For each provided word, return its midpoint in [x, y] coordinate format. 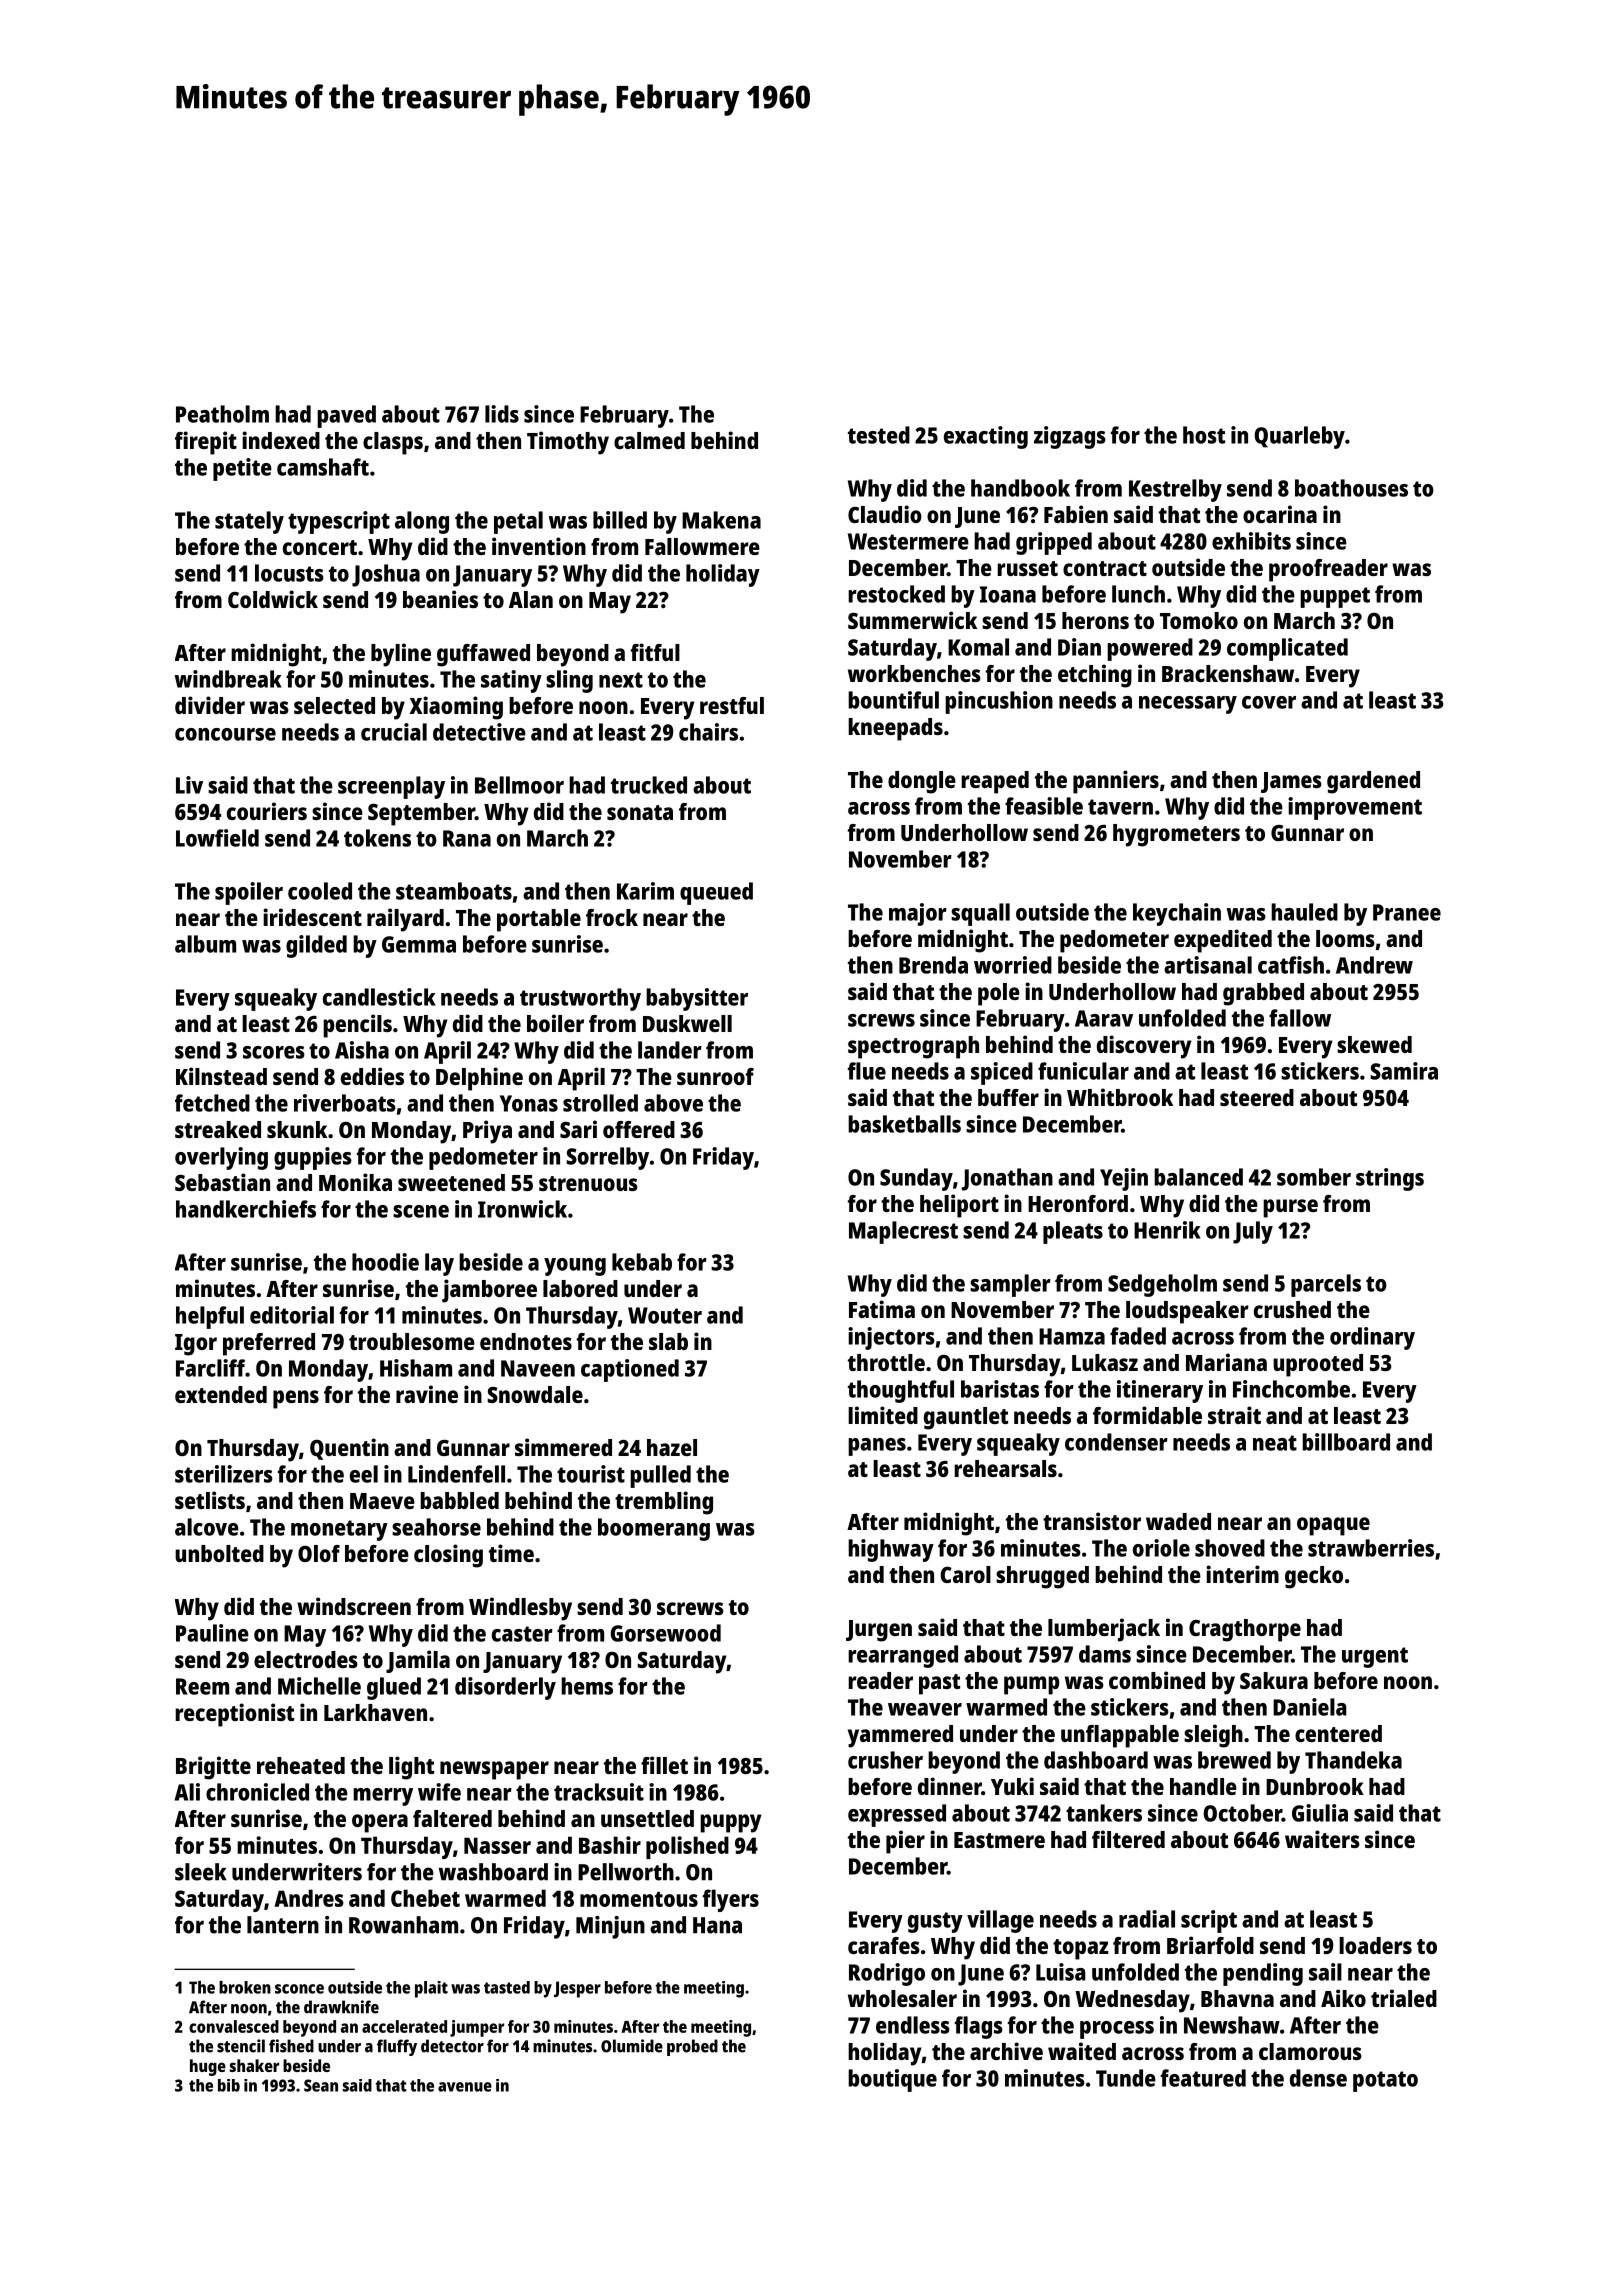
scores [274, 1052]
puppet [1335, 597]
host [1204, 435]
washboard [493, 1872]
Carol [965, 1574]
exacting [986, 437]
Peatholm [222, 414]
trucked [649, 785]
